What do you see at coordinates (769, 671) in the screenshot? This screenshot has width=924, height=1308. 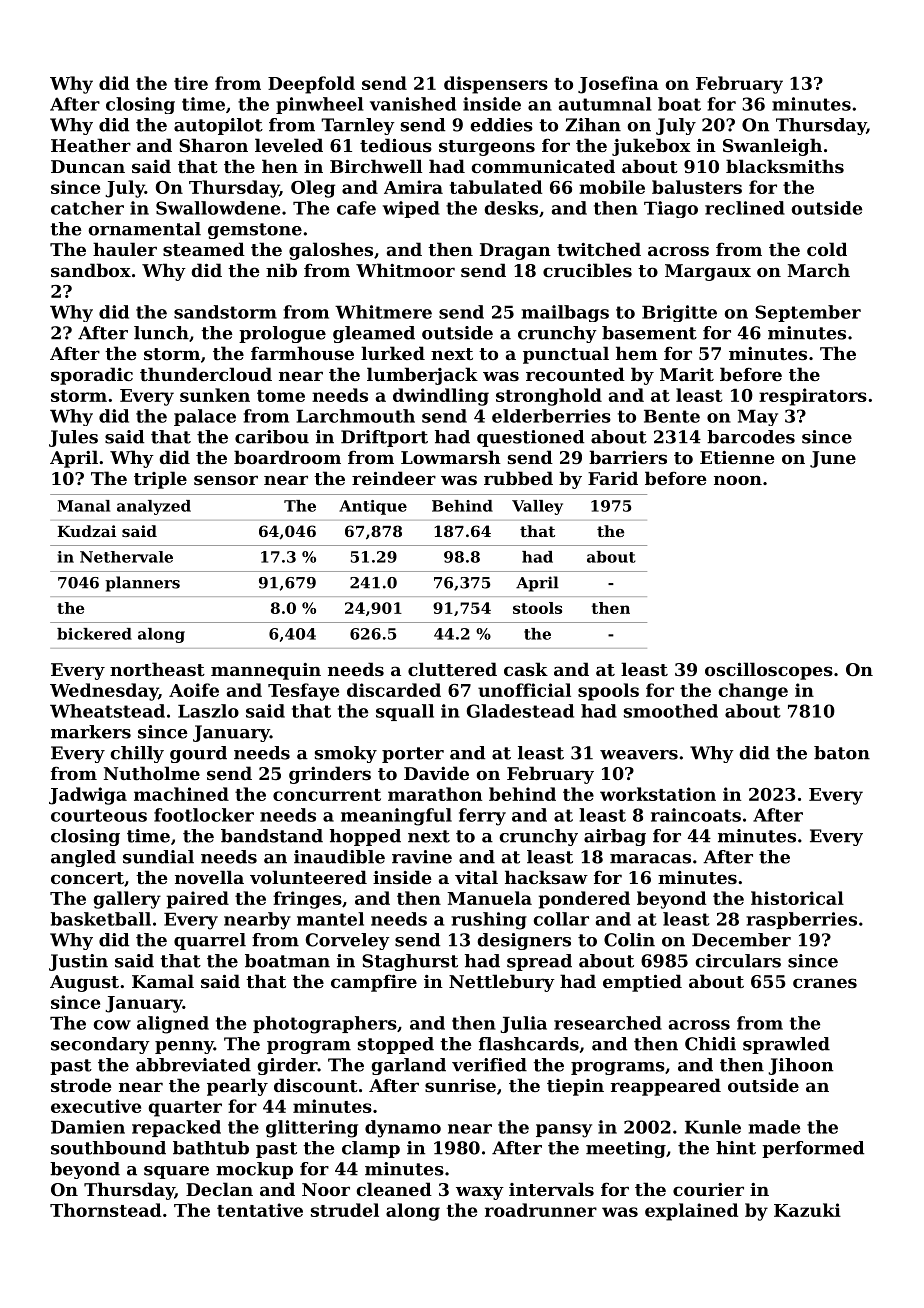 I see `oscilloscopes` at bounding box center [769, 671].
